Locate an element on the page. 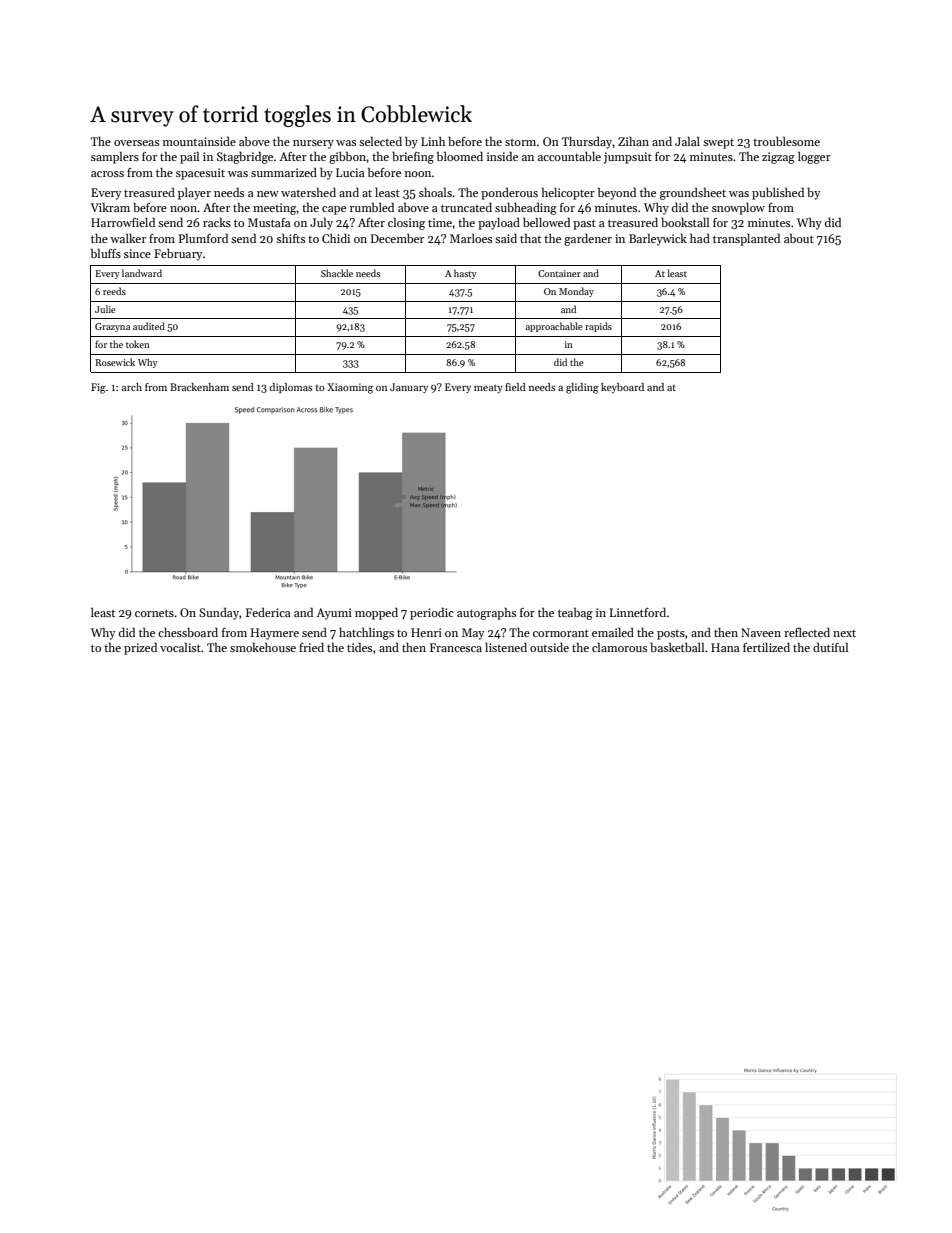 This document has height=1233, width=952. keyboard is located at coordinates (622, 388).
